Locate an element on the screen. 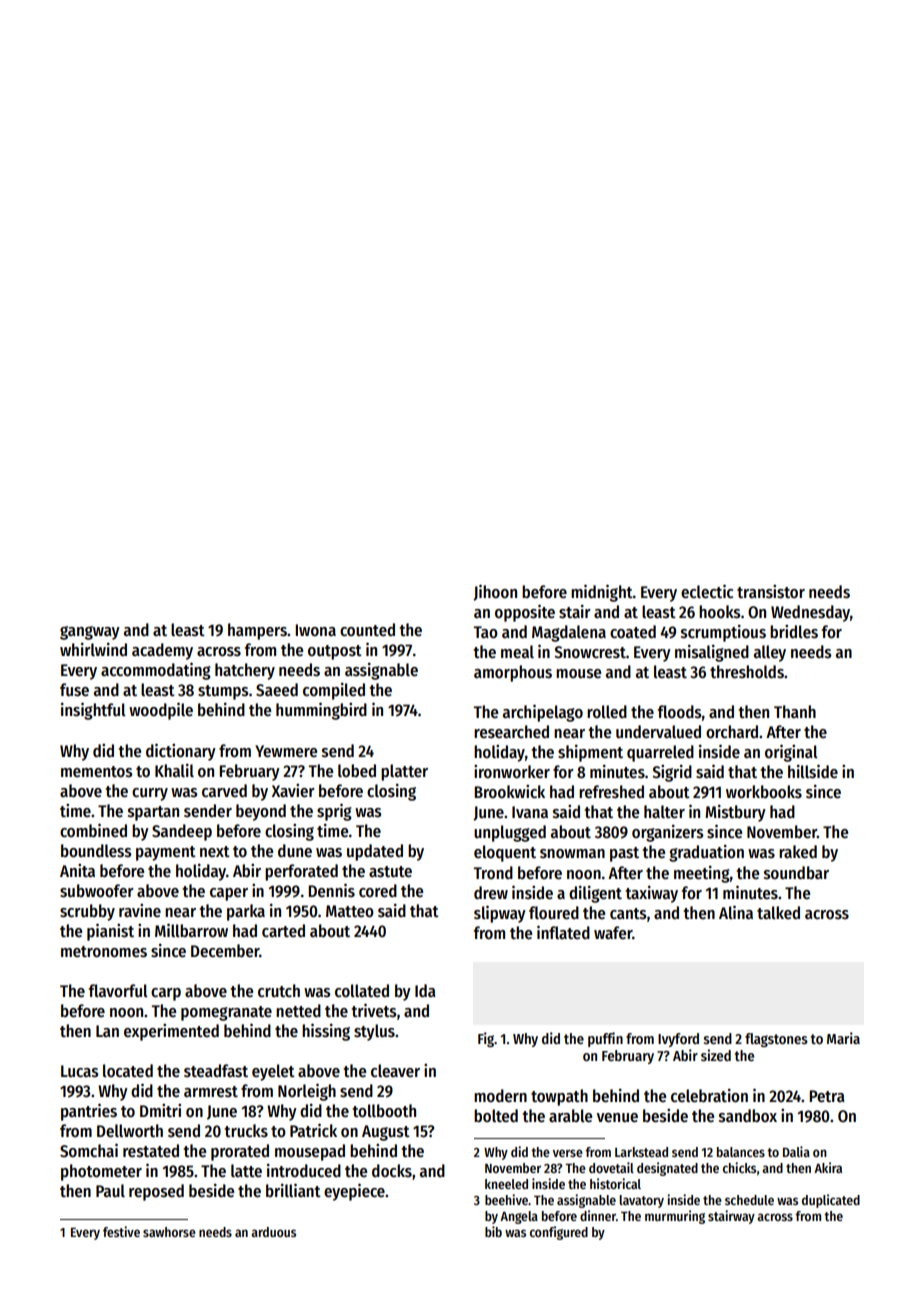  located is located at coordinates (128, 1071).
